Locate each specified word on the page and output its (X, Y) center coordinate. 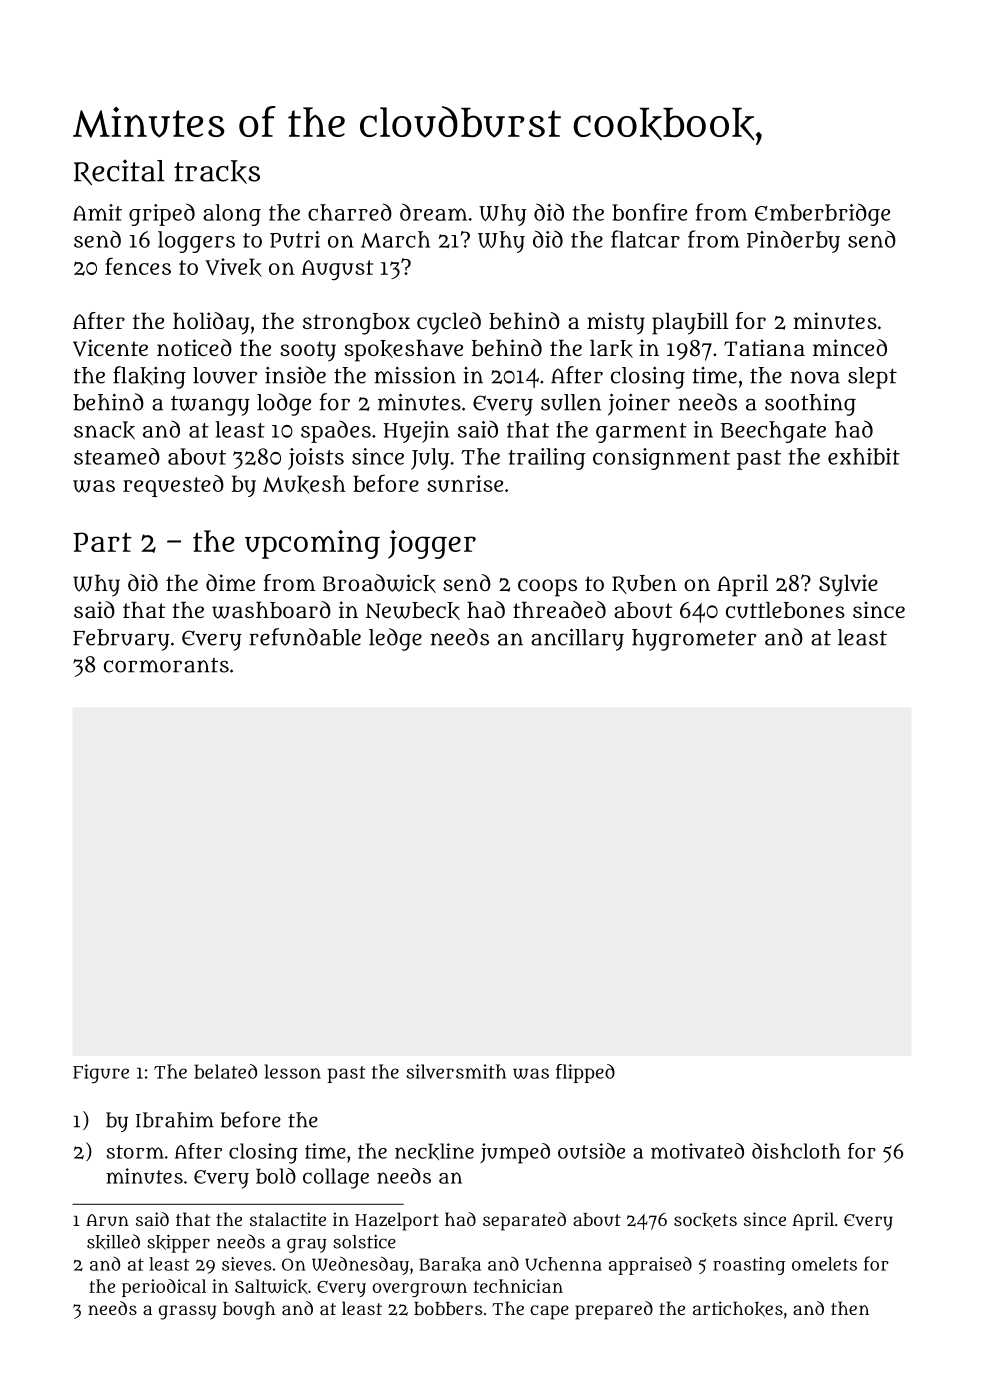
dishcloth (796, 1151)
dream (433, 212)
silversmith (456, 1071)
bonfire (649, 212)
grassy (187, 1312)
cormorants (166, 665)
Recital (119, 172)
